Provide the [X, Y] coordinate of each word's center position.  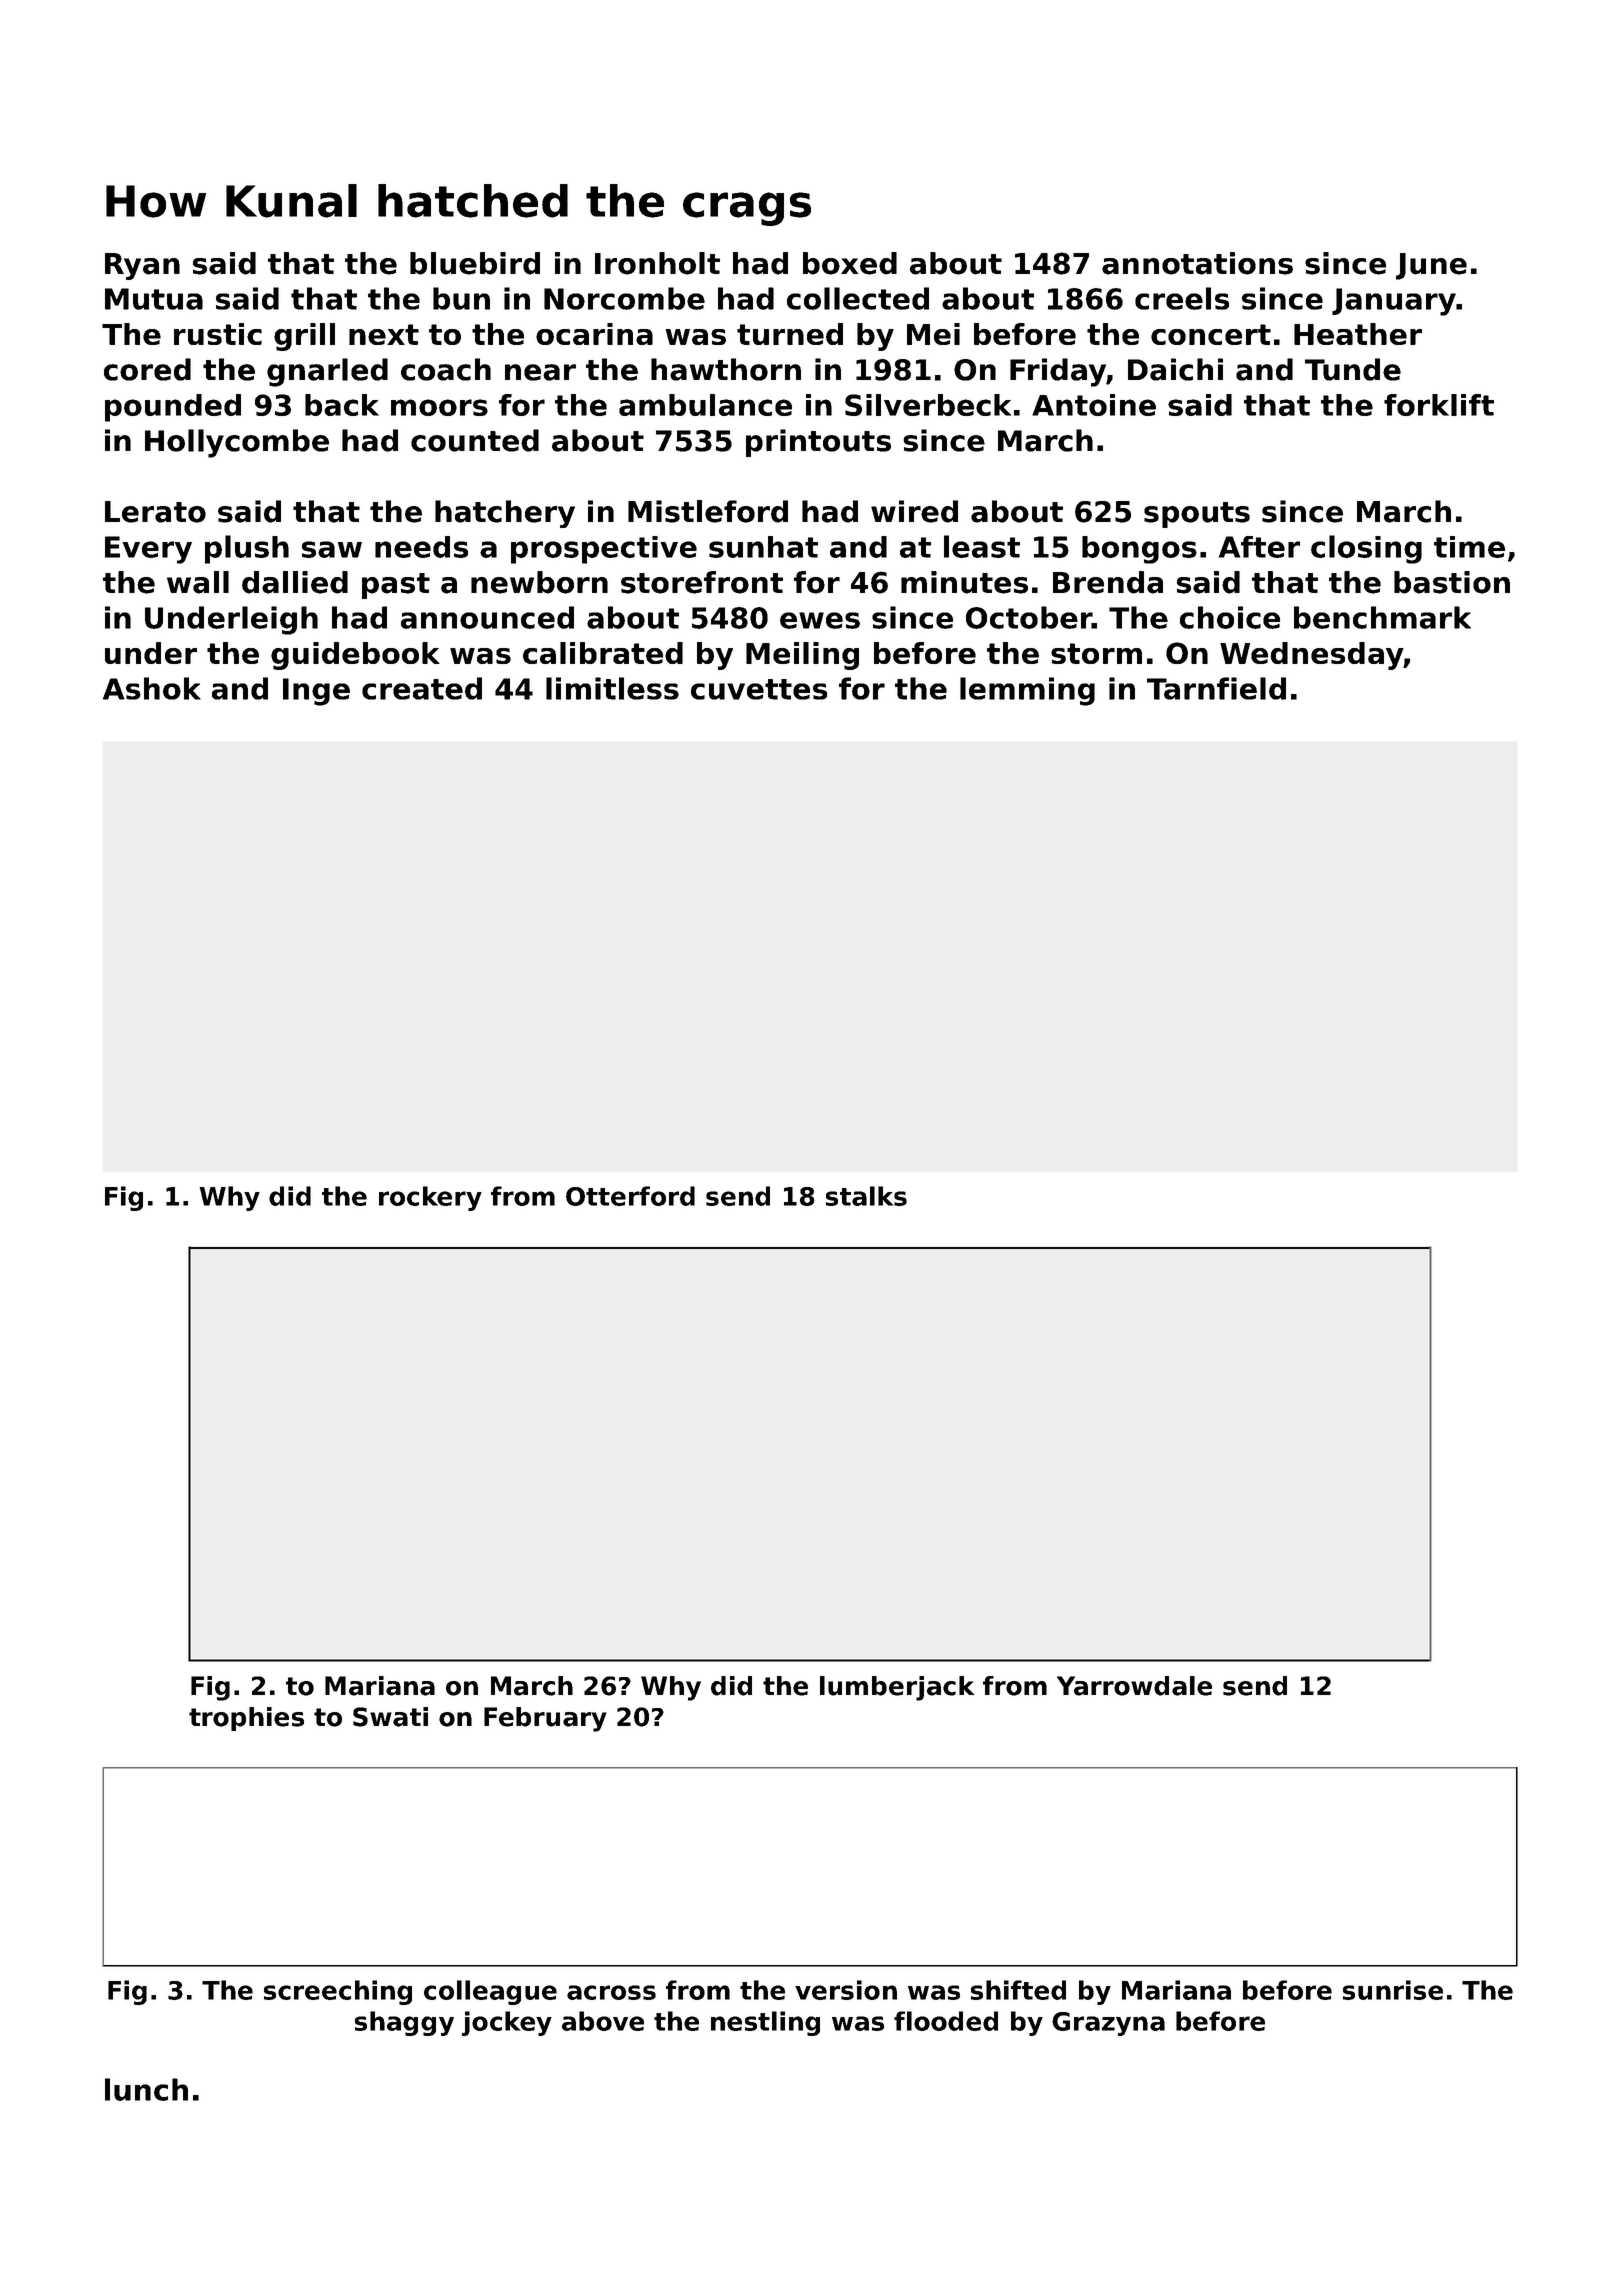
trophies [246, 1719]
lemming [1027, 691]
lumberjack [897, 1688]
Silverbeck [928, 405]
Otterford [630, 1196]
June [1431, 266]
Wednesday [1311, 656]
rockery [430, 1198]
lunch [146, 2089]
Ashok [152, 688]
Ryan [142, 266]
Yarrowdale [1134, 1686]
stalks [866, 1196]
